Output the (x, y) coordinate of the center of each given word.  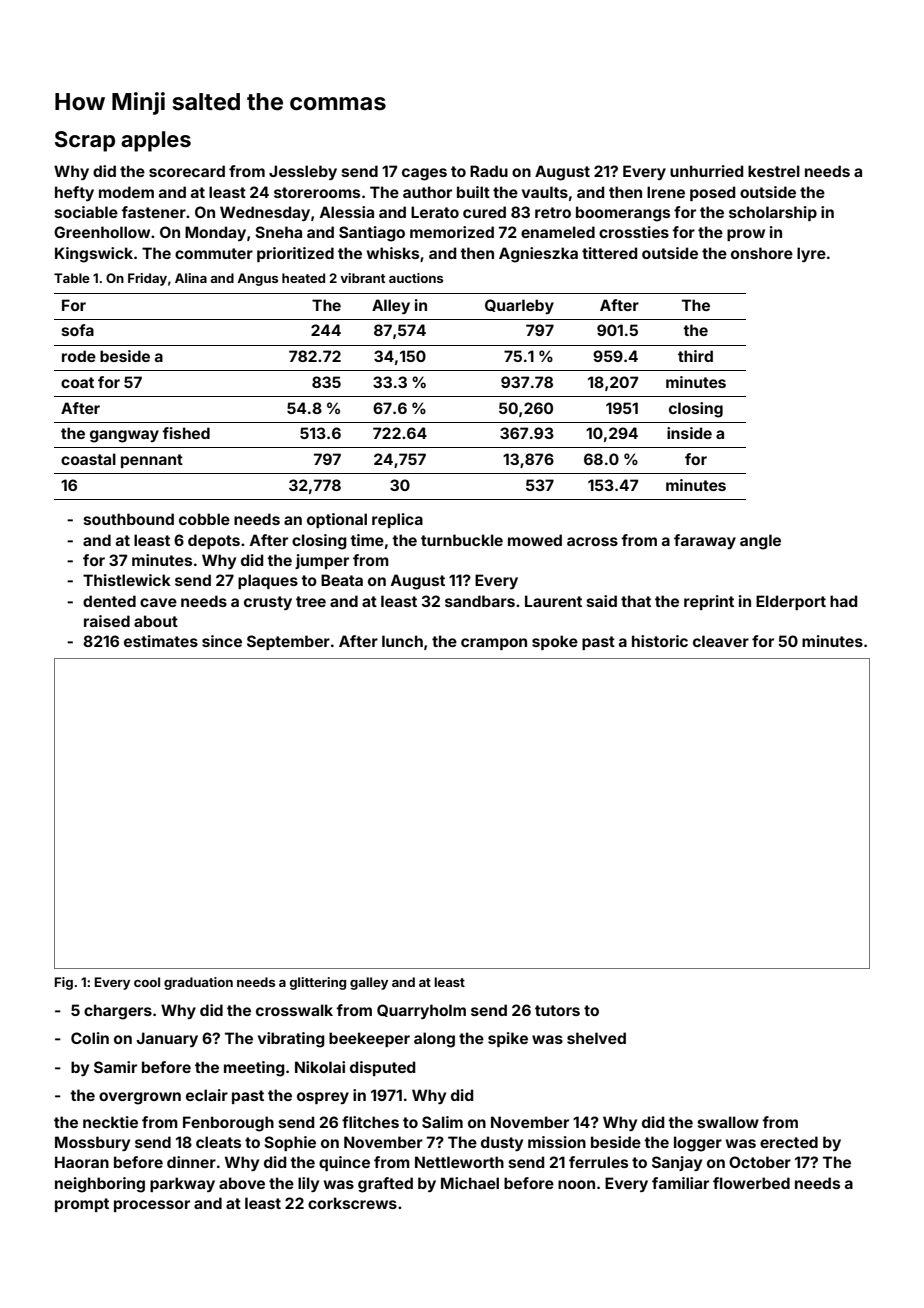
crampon (494, 644)
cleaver (721, 641)
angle (760, 542)
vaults (545, 192)
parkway (182, 1184)
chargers (118, 1012)
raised (107, 621)
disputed (382, 1068)
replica (397, 520)
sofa (78, 330)
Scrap (85, 141)
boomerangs (623, 214)
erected (789, 1142)
